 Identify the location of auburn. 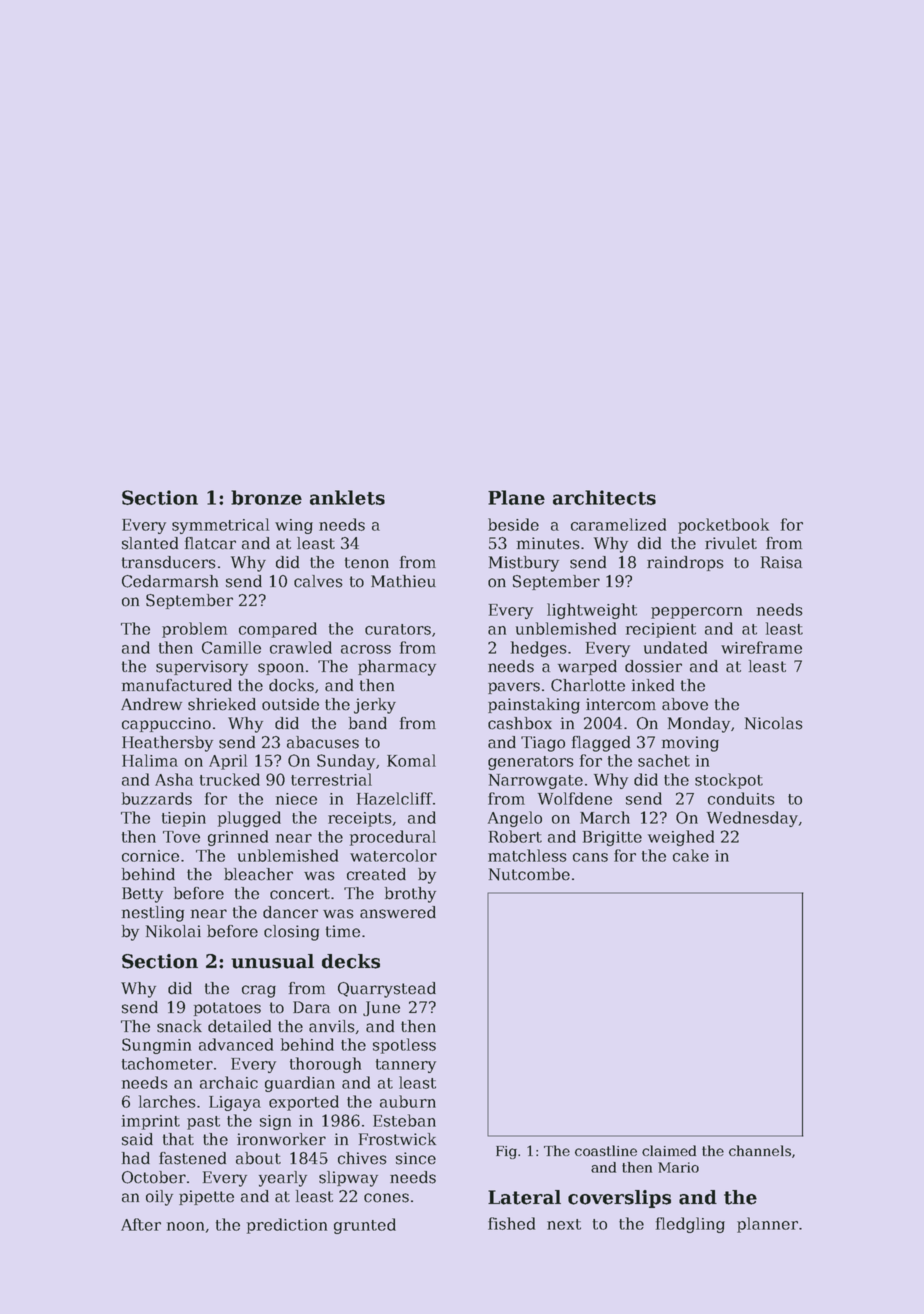
(408, 1101).
